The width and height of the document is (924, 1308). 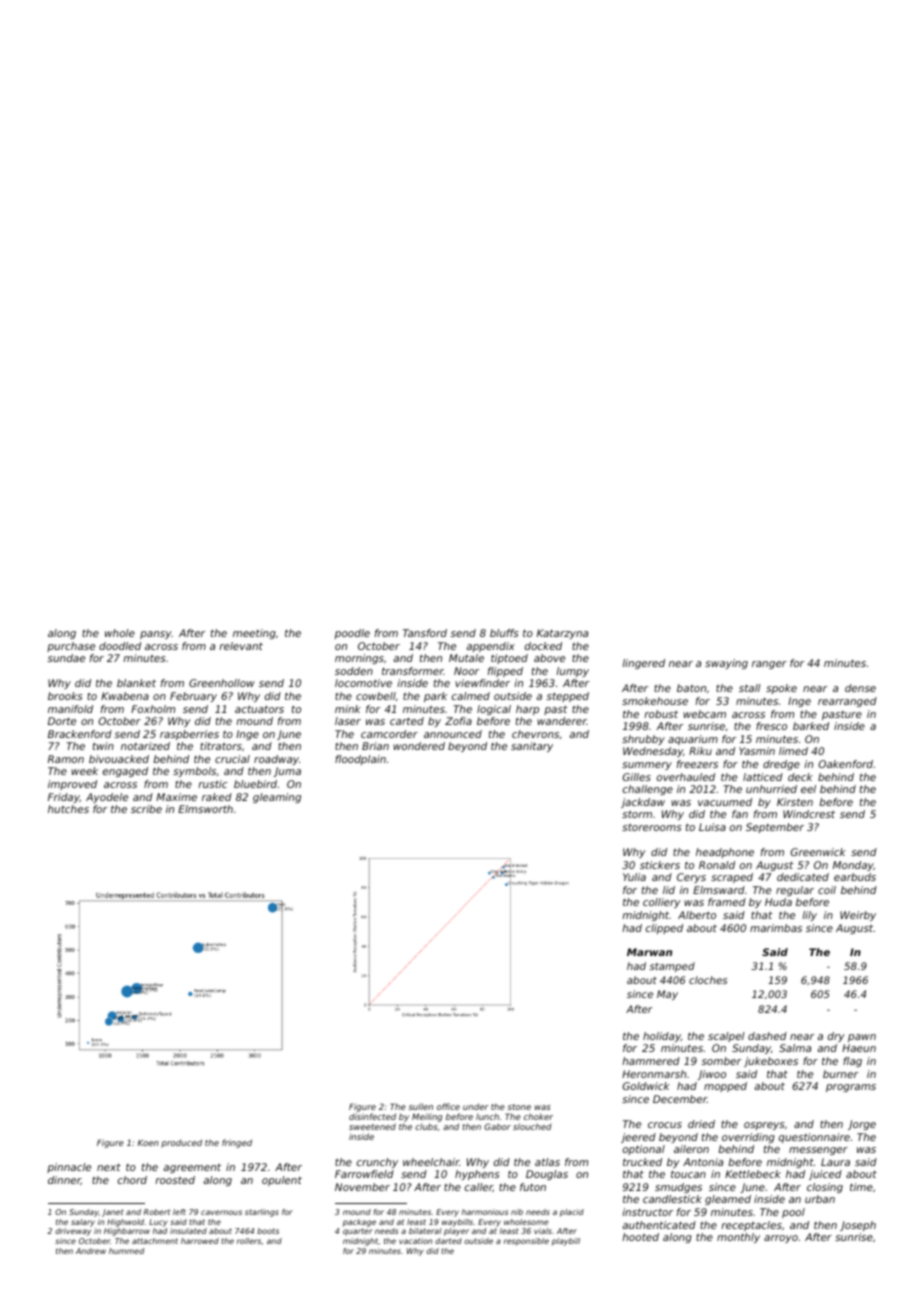 What do you see at coordinates (662, 1037) in the document?
I see `holiday` at bounding box center [662, 1037].
